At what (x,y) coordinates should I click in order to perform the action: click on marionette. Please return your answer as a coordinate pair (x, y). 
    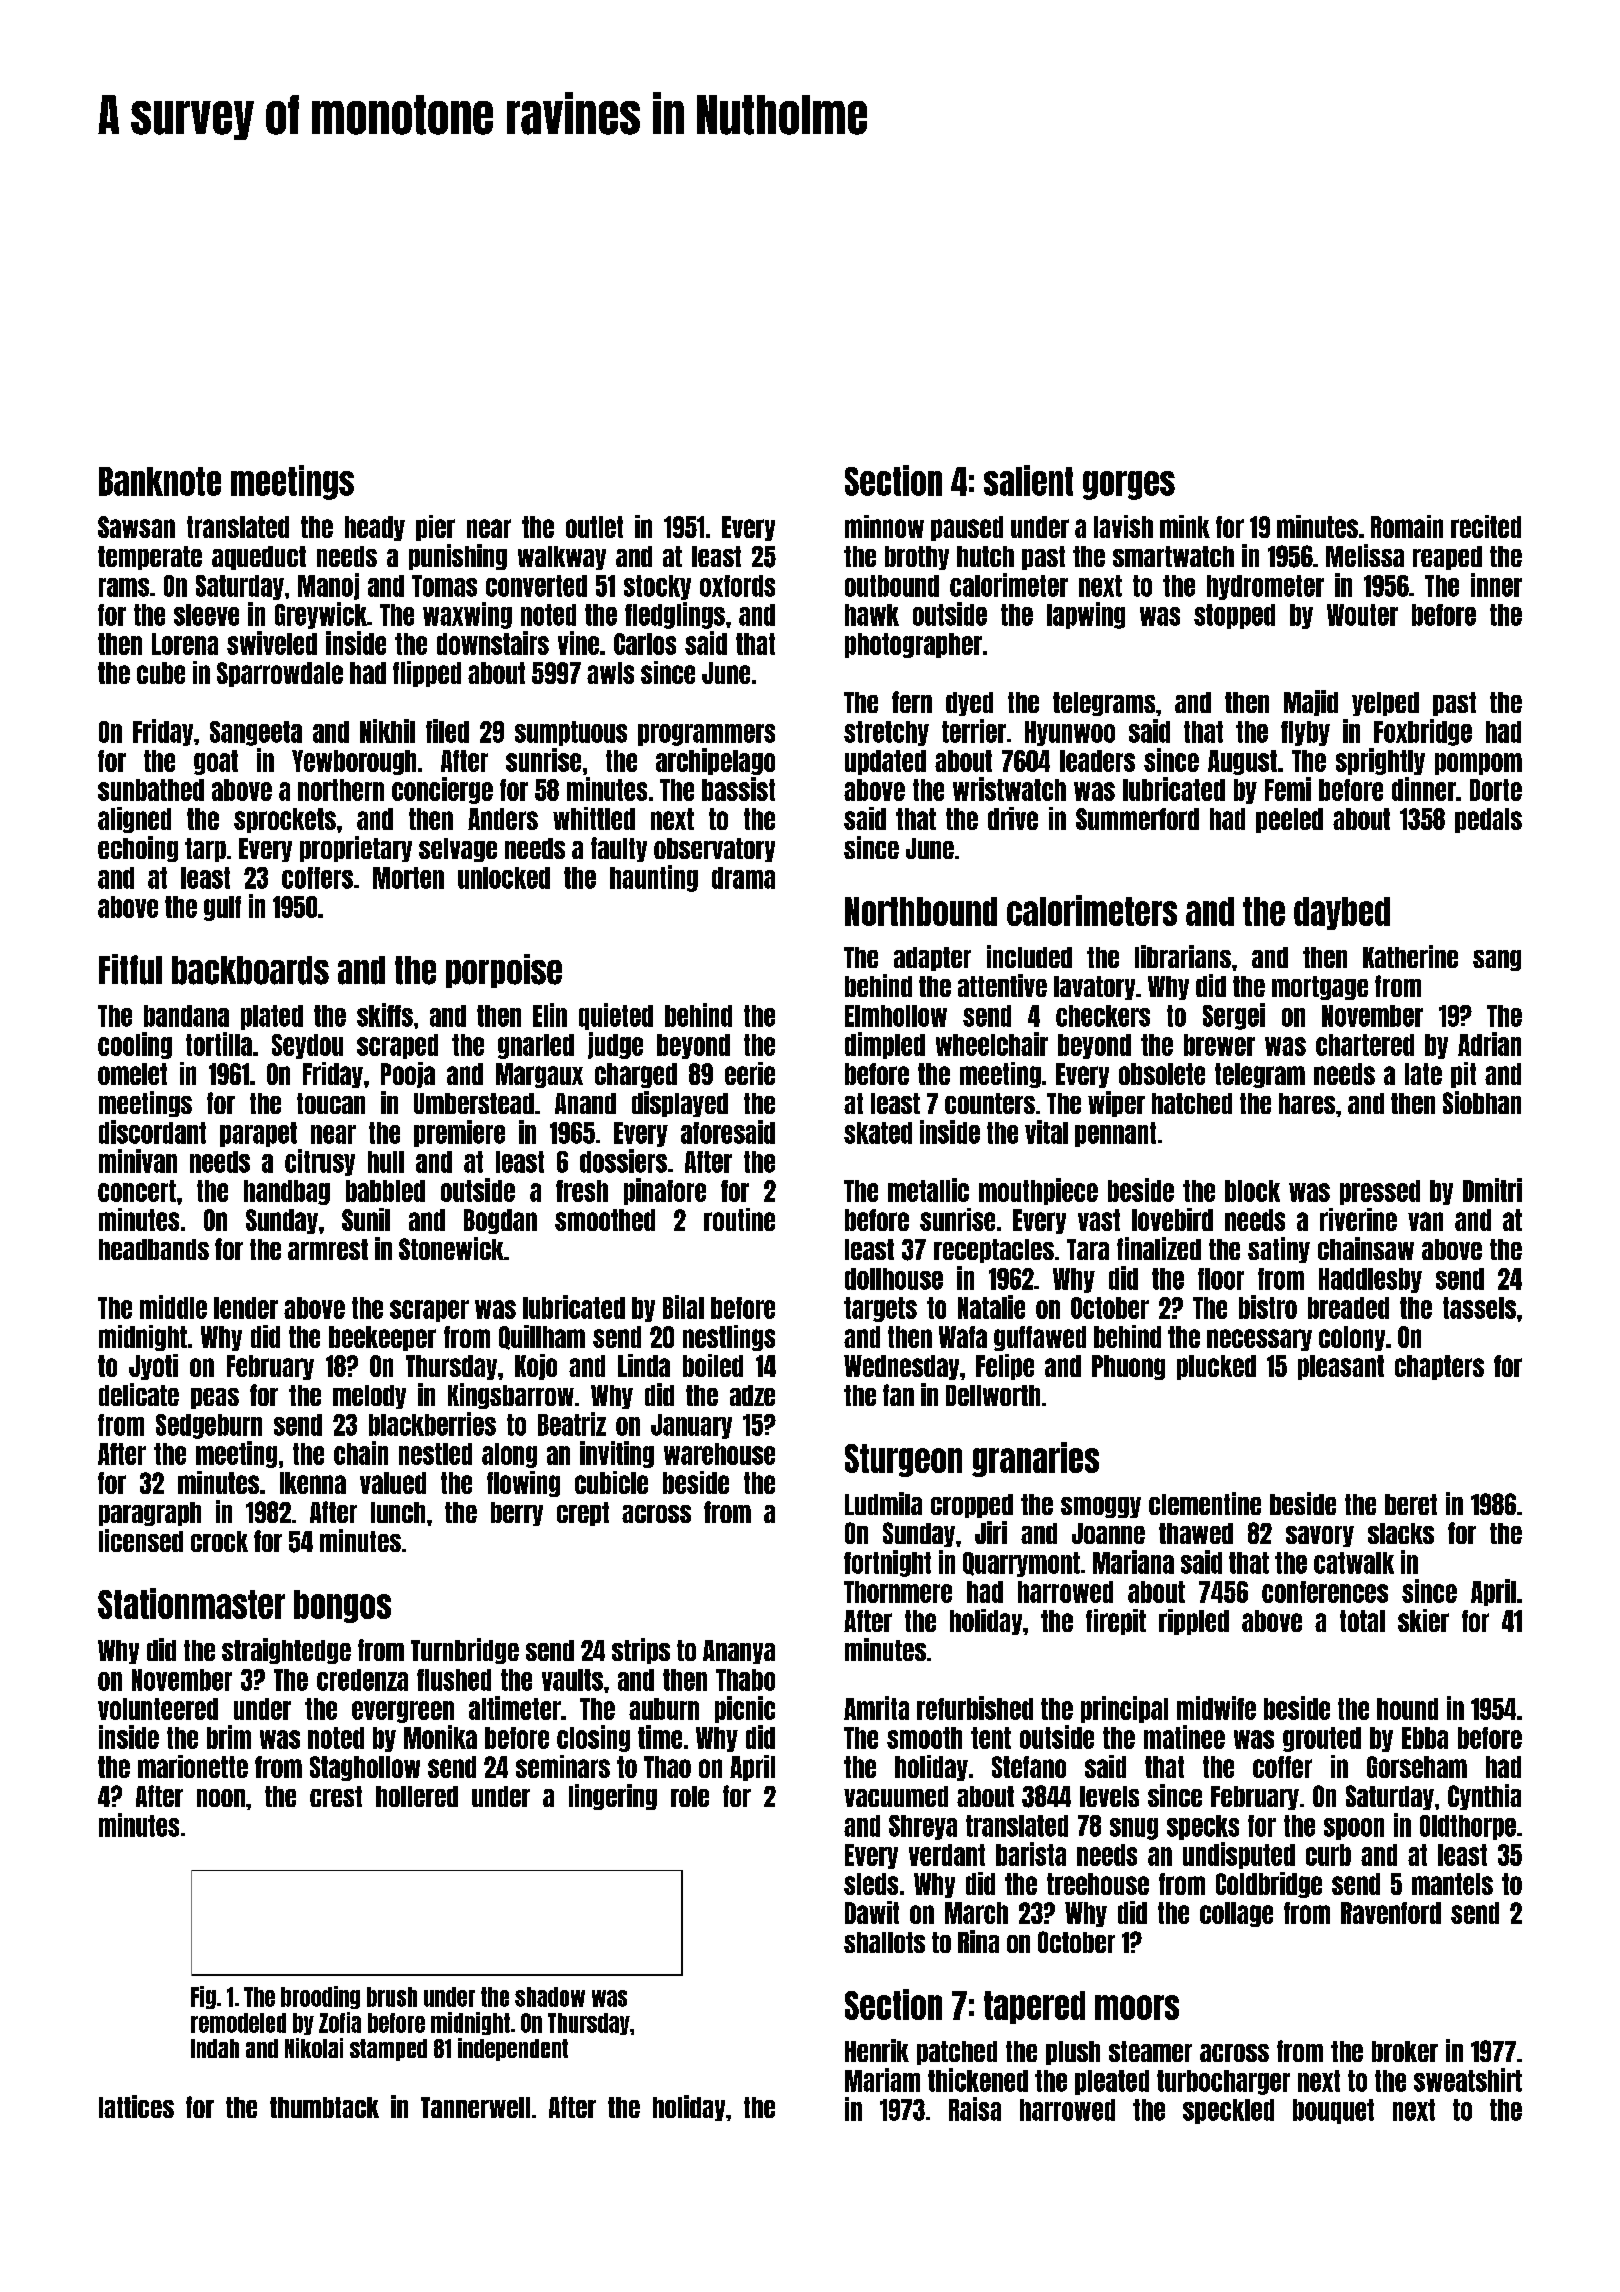
    Looking at the image, I should click on (193, 1766).
